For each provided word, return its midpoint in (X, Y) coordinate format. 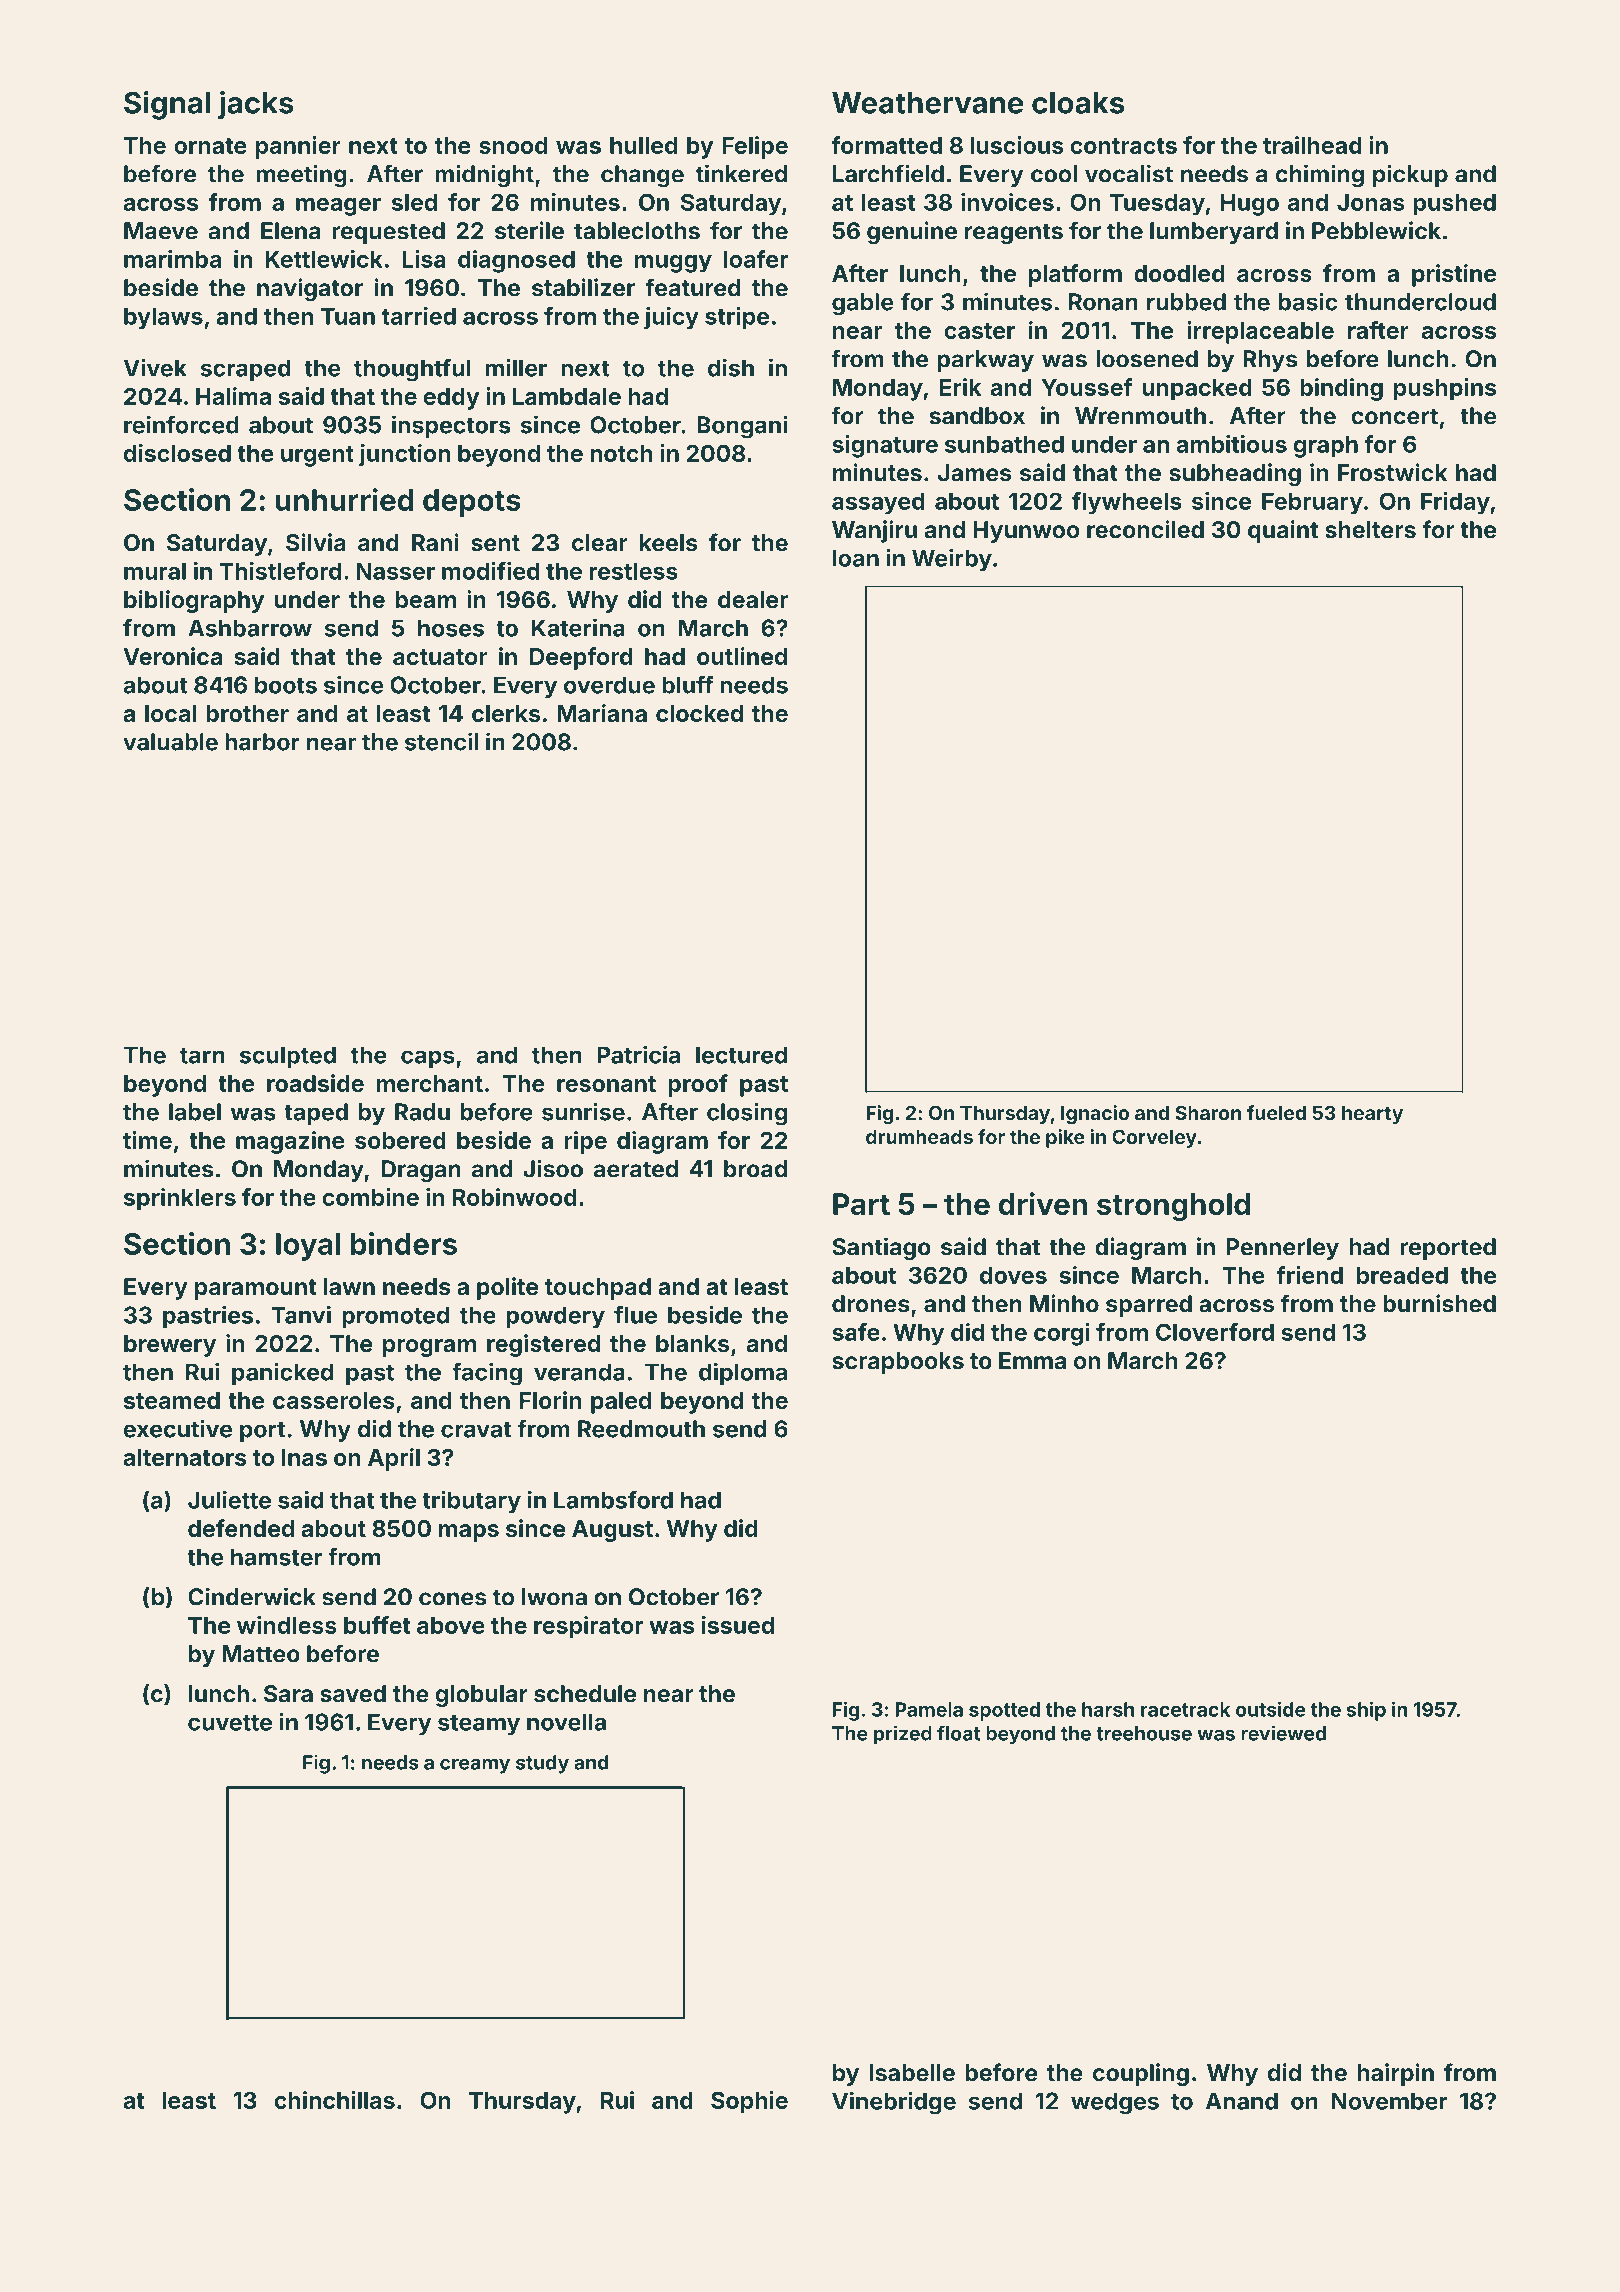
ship (1366, 1711)
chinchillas (334, 2100)
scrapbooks (898, 1363)
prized (903, 1735)
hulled (643, 145)
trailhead (1312, 145)
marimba (172, 259)
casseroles (334, 1400)
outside (1271, 1709)
